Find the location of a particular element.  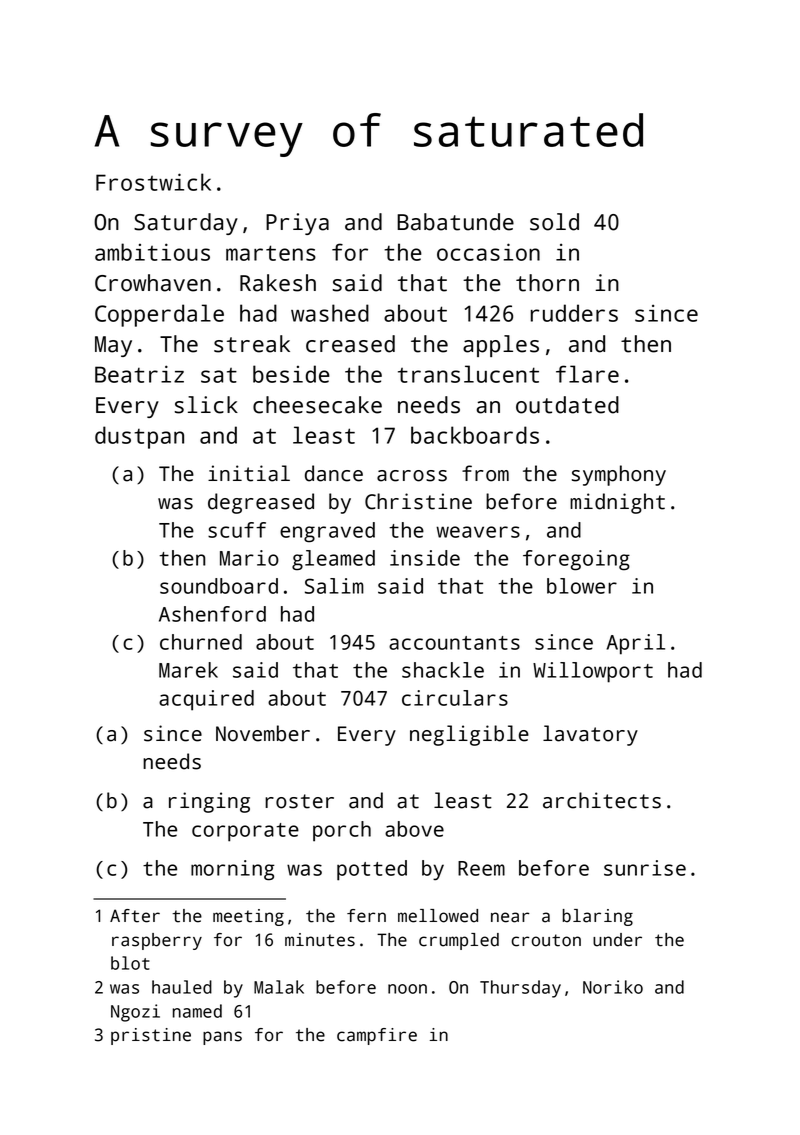

blot is located at coordinates (130, 963).
